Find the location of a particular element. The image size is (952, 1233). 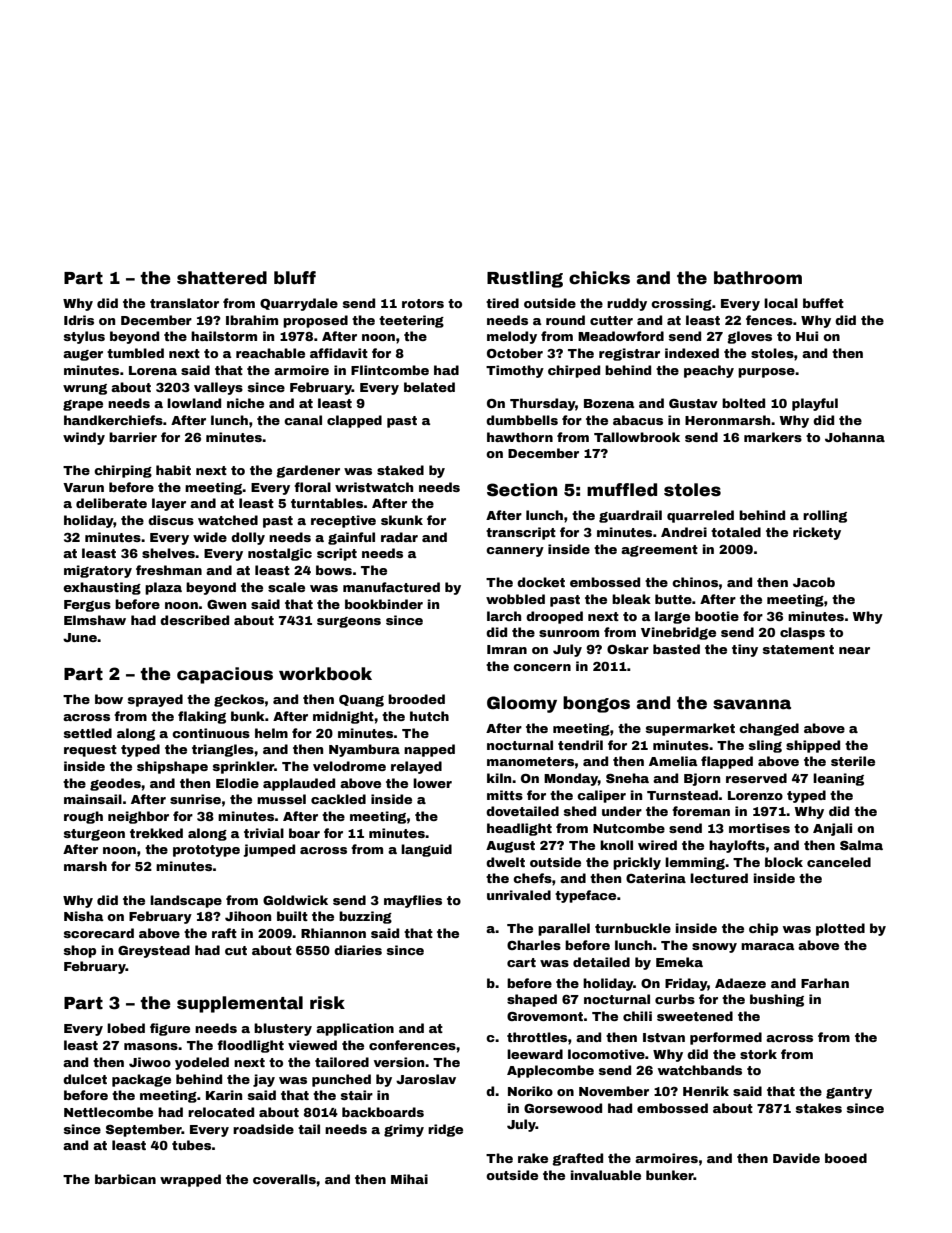

barbican is located at coordinates (125, 1179).
